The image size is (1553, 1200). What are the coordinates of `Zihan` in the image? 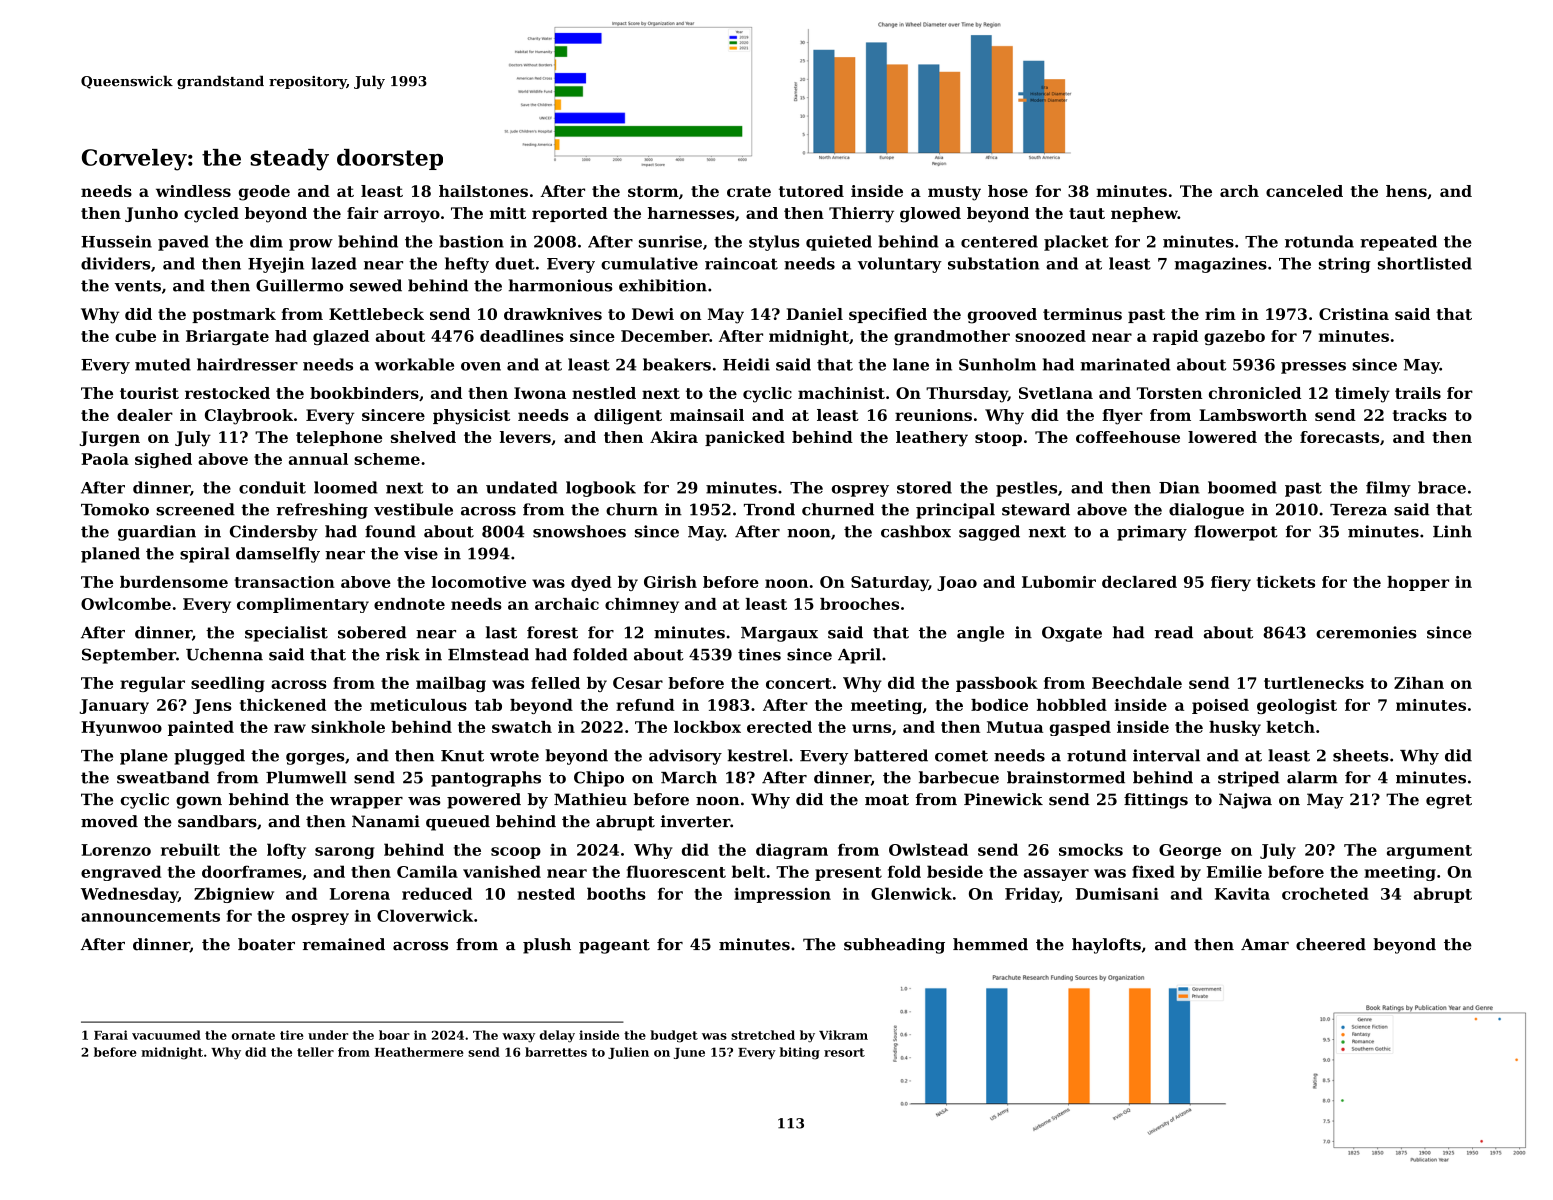 It's located at (1419, 683).
